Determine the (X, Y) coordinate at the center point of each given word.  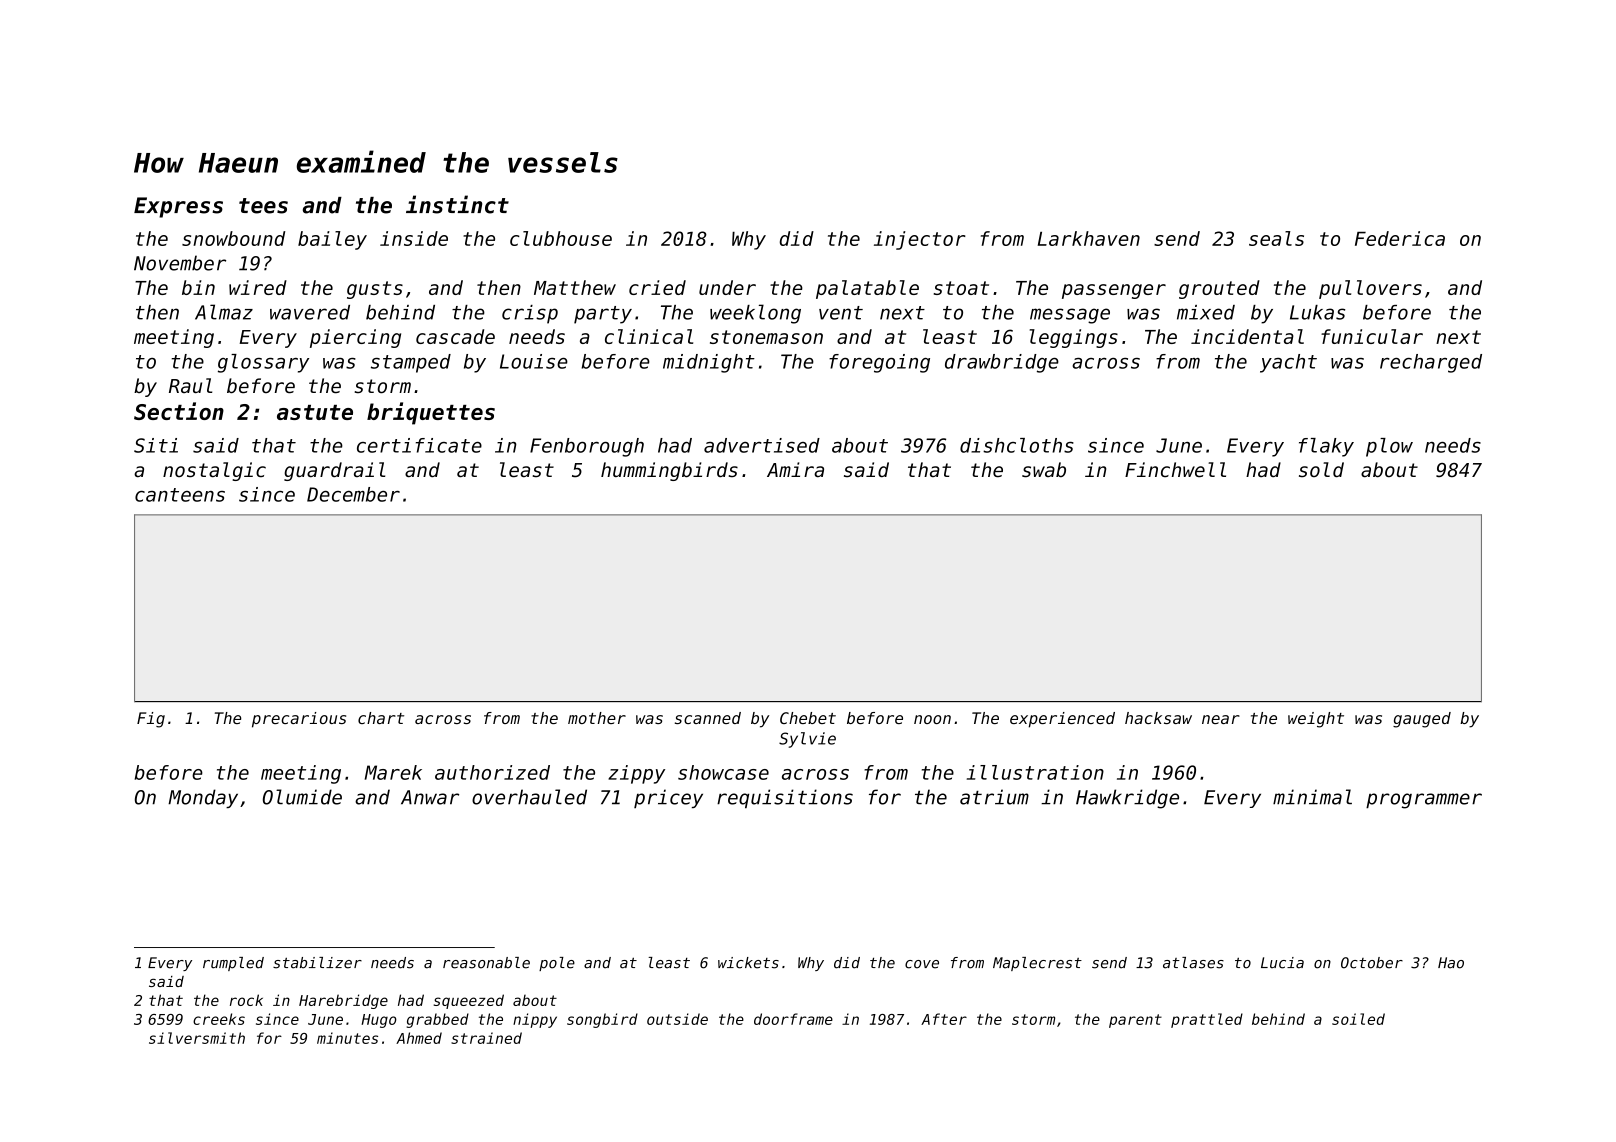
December (353, 494)
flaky (1326, 447)
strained (486, 1038)
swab (1044, 470)
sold (1321, 470)
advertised (762, 445)
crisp (530, 314)
